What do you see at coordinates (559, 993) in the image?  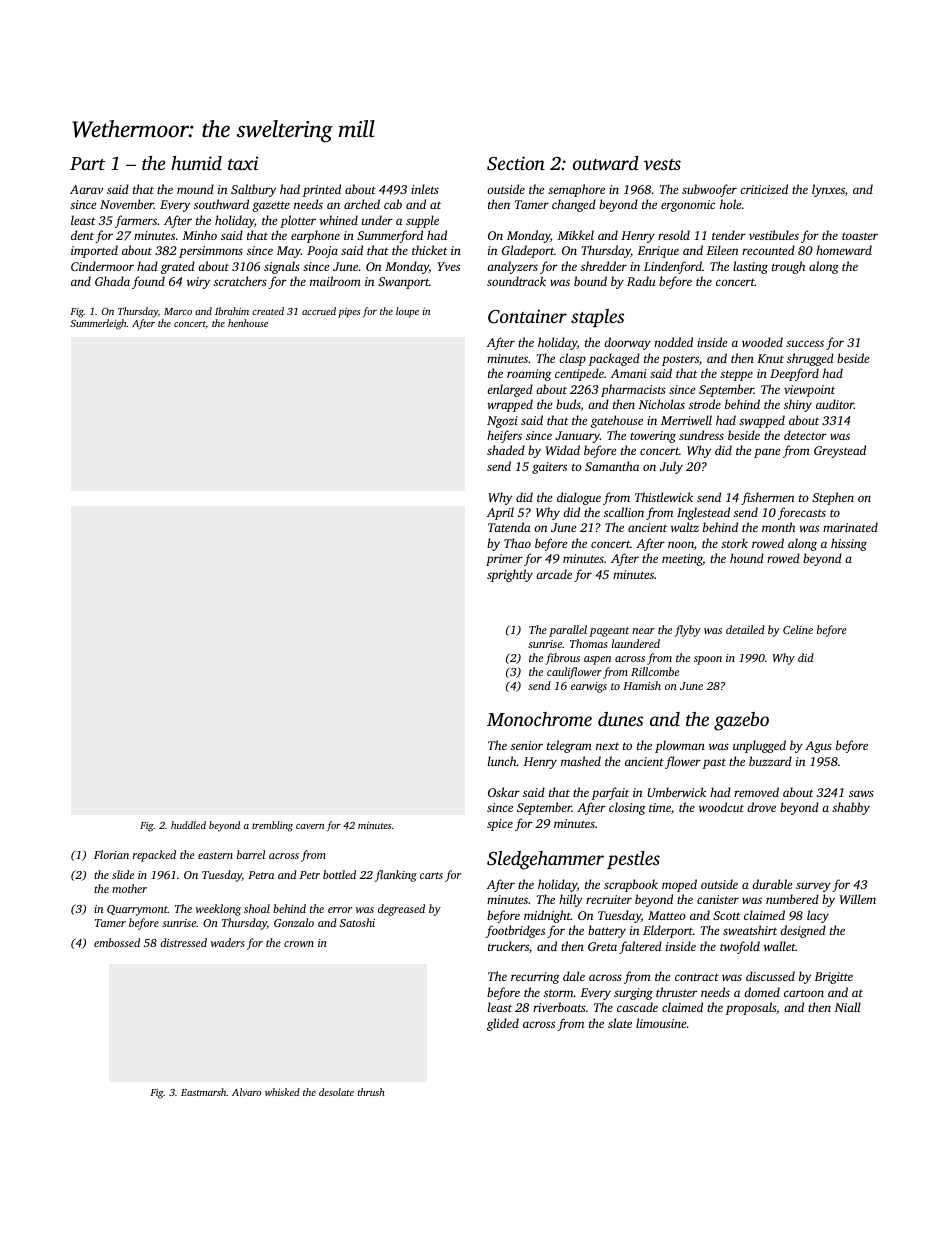 I see `storm` at bounding box center [559, 993].
